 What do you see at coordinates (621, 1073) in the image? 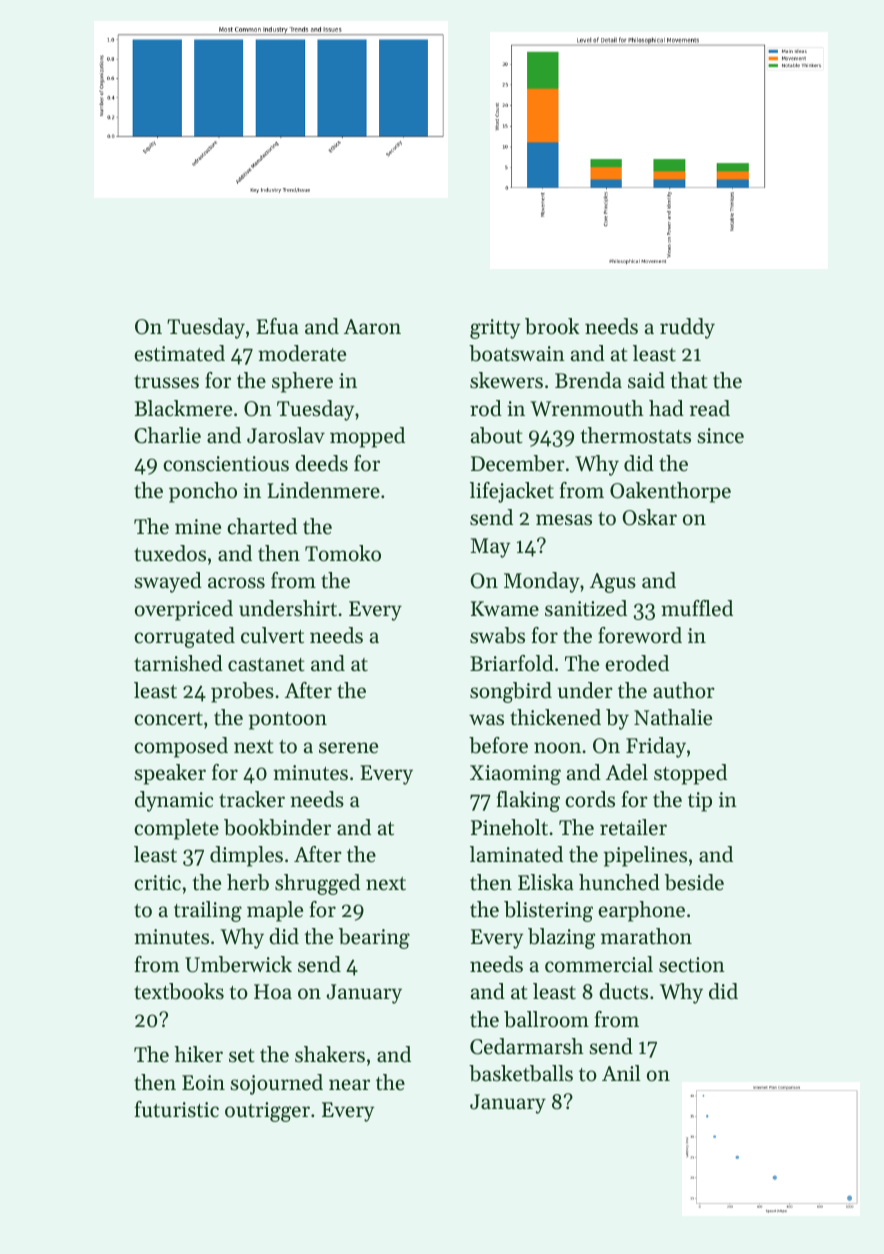
I see `Anil` at bounding box center [621, 1073].
